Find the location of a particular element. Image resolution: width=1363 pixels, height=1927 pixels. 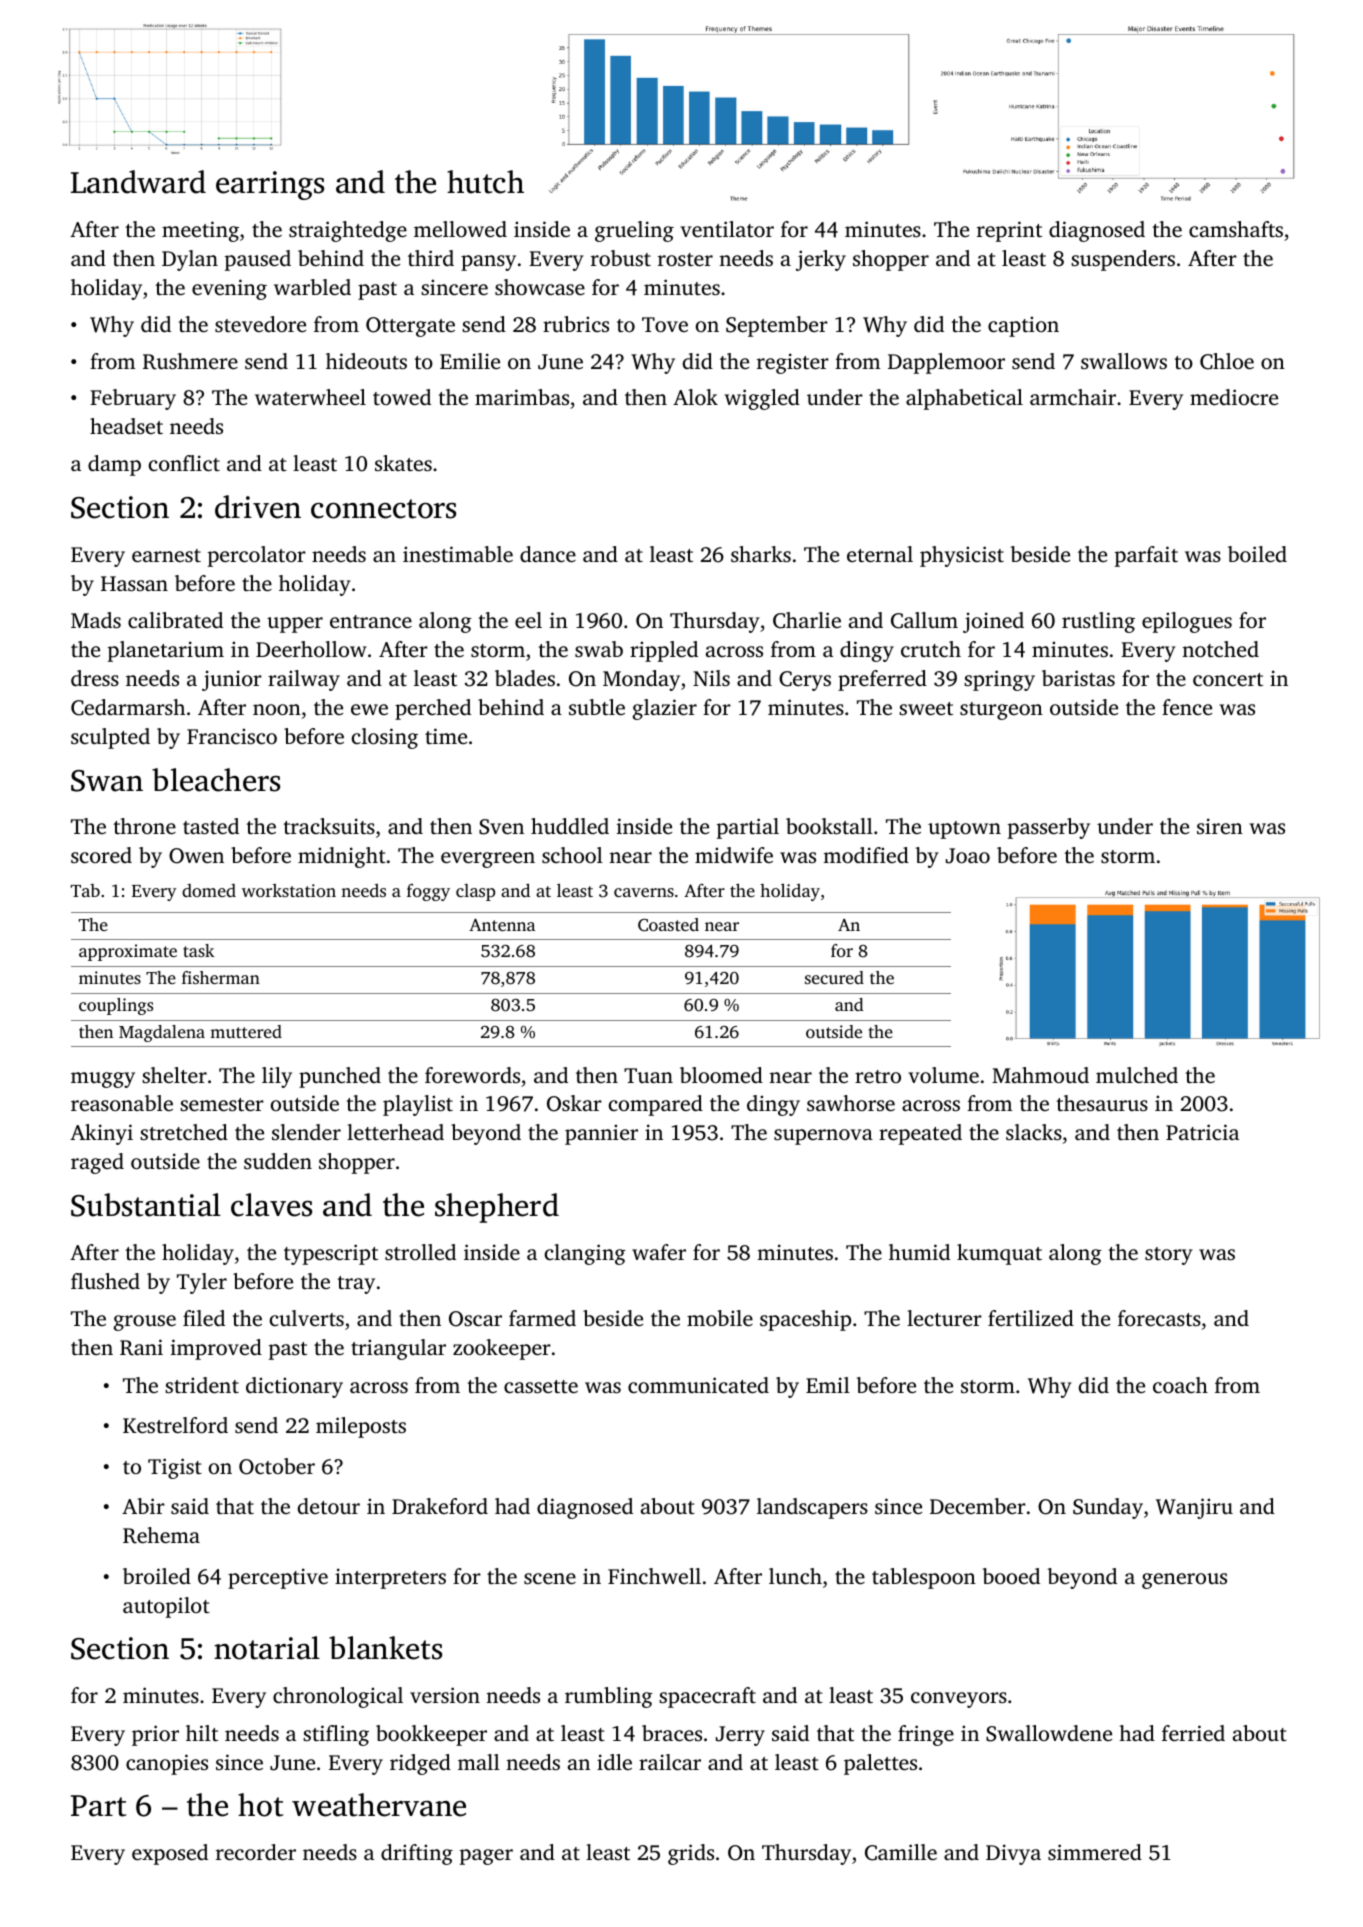

mediocre is located at coordinates (1234, 397).
